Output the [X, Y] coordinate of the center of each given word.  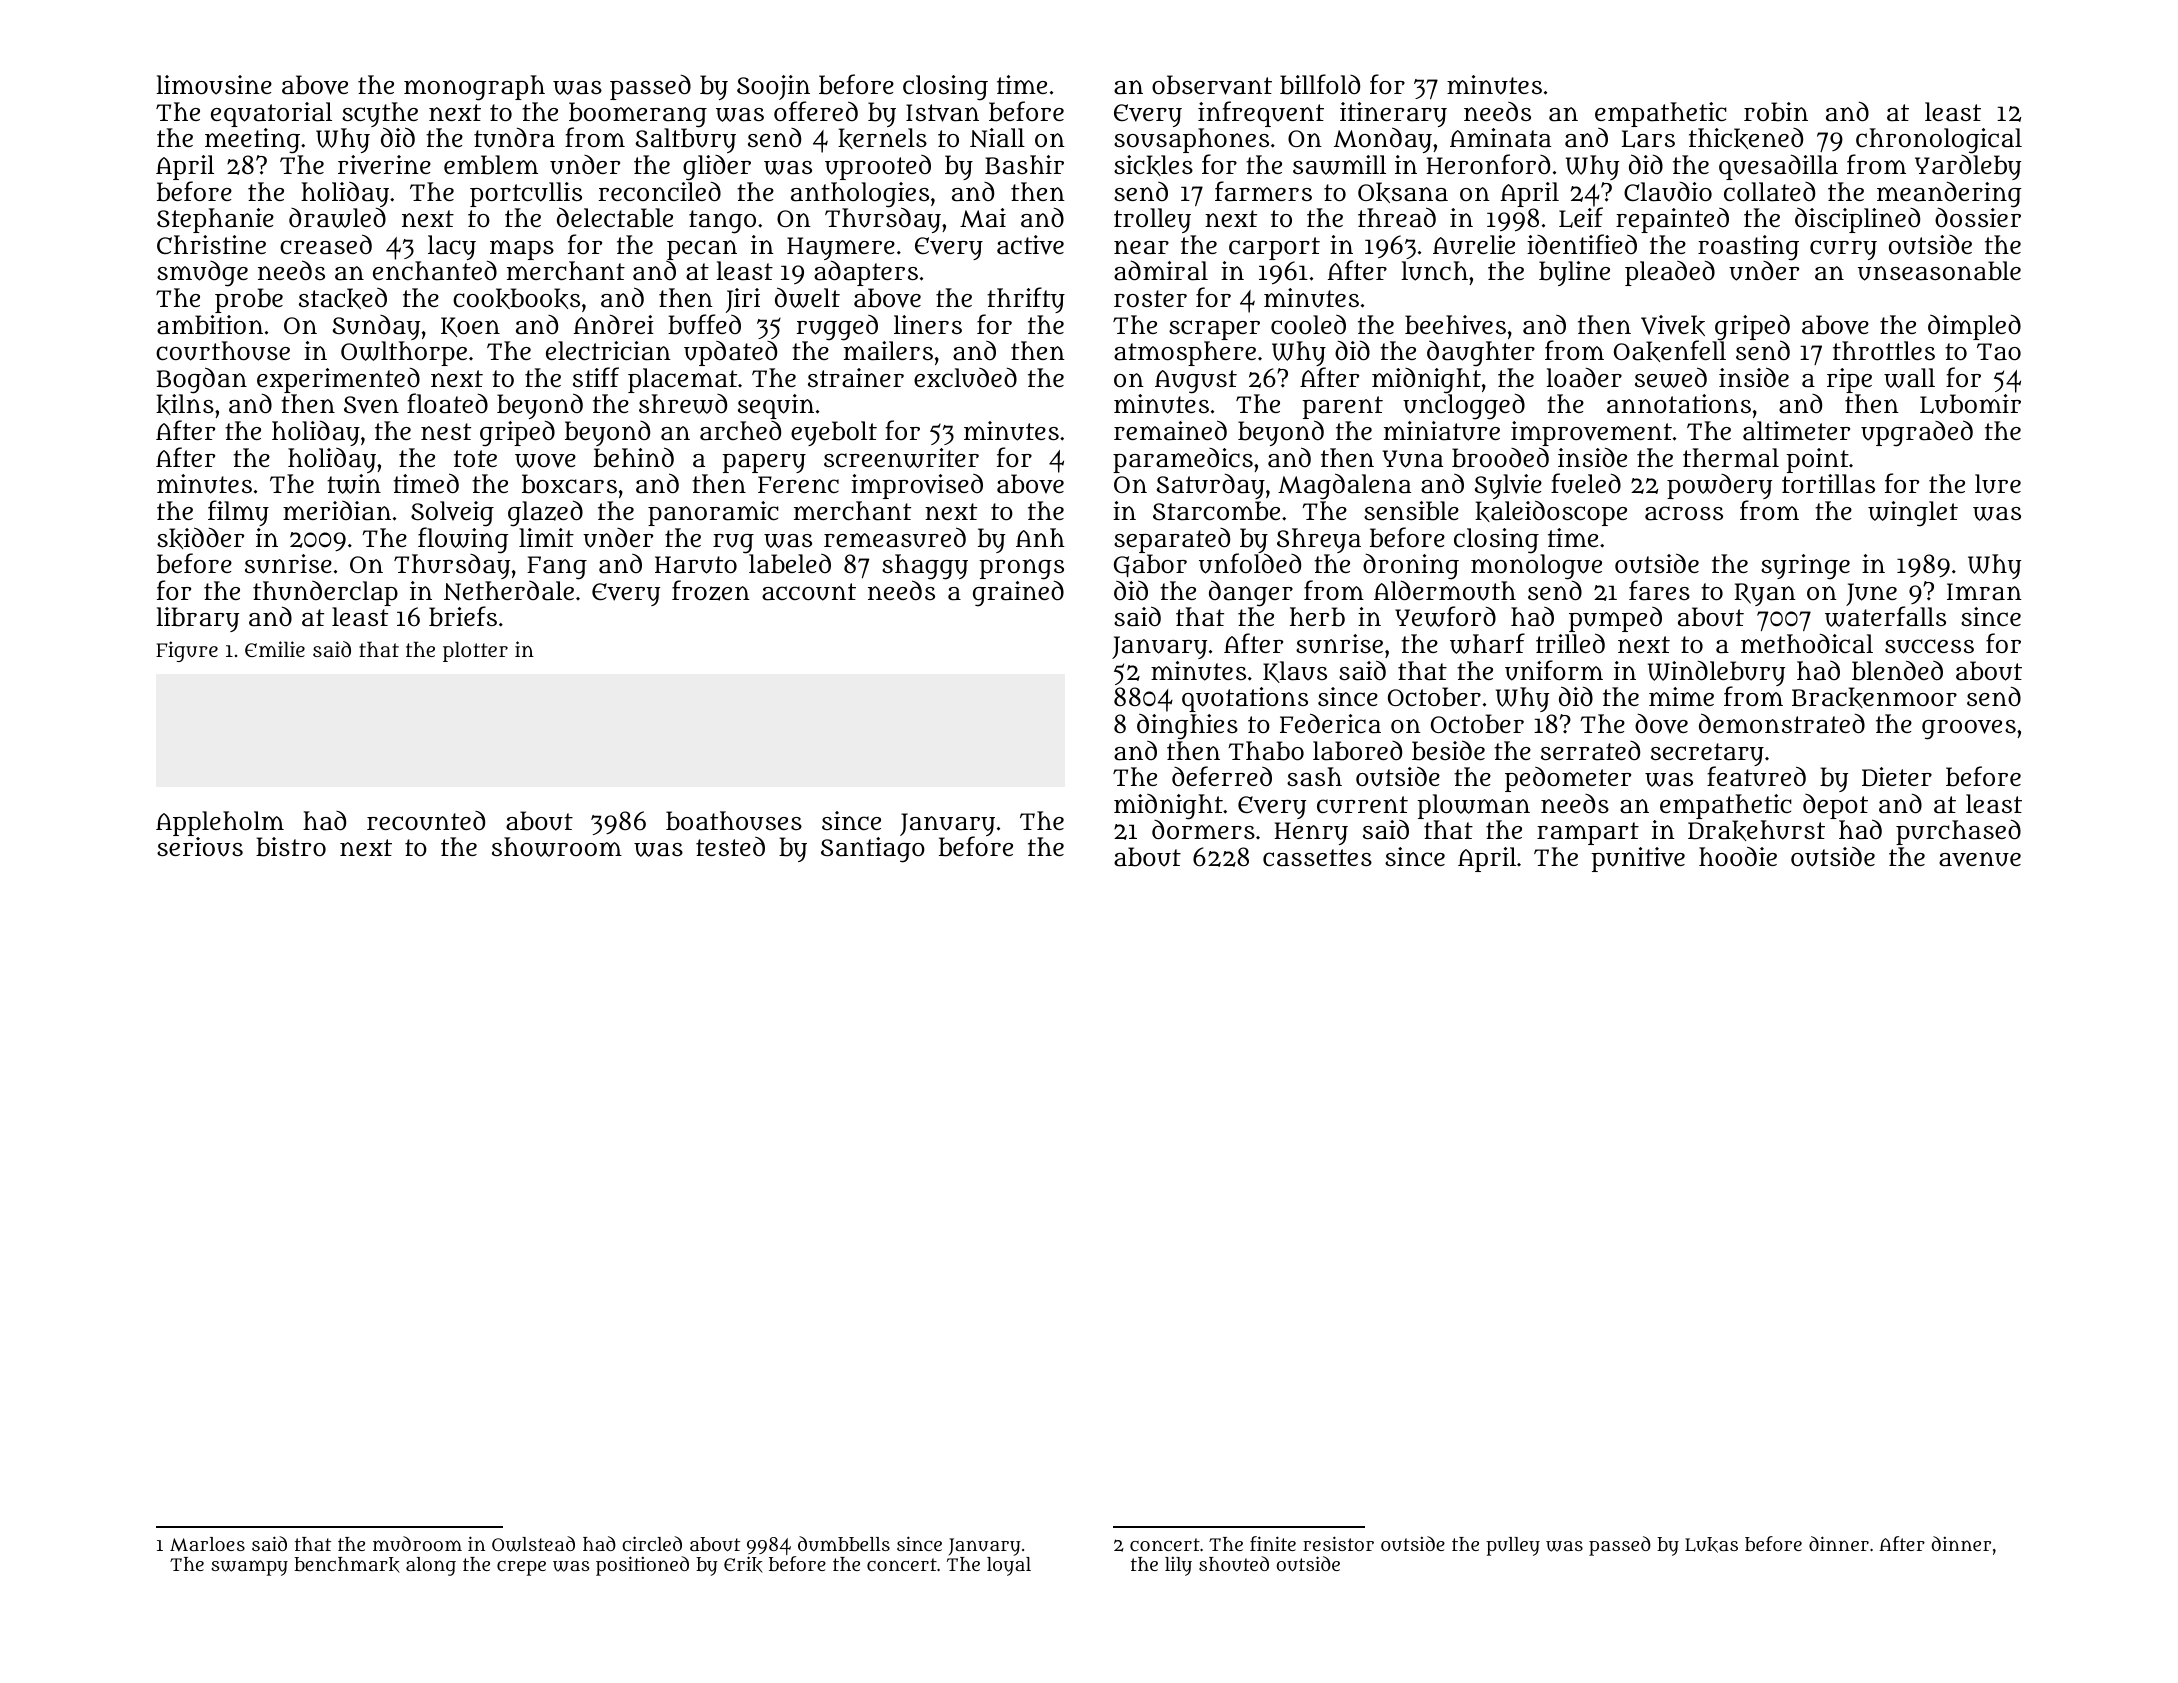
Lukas [1711, 1545]
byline [1574, 273]
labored [1357, 751]
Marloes [207, 1544]
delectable [615, 217]
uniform [1554, 670]
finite [1273, 1543]
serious [200, 847]
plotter [475, 652]
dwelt [807, 297]
